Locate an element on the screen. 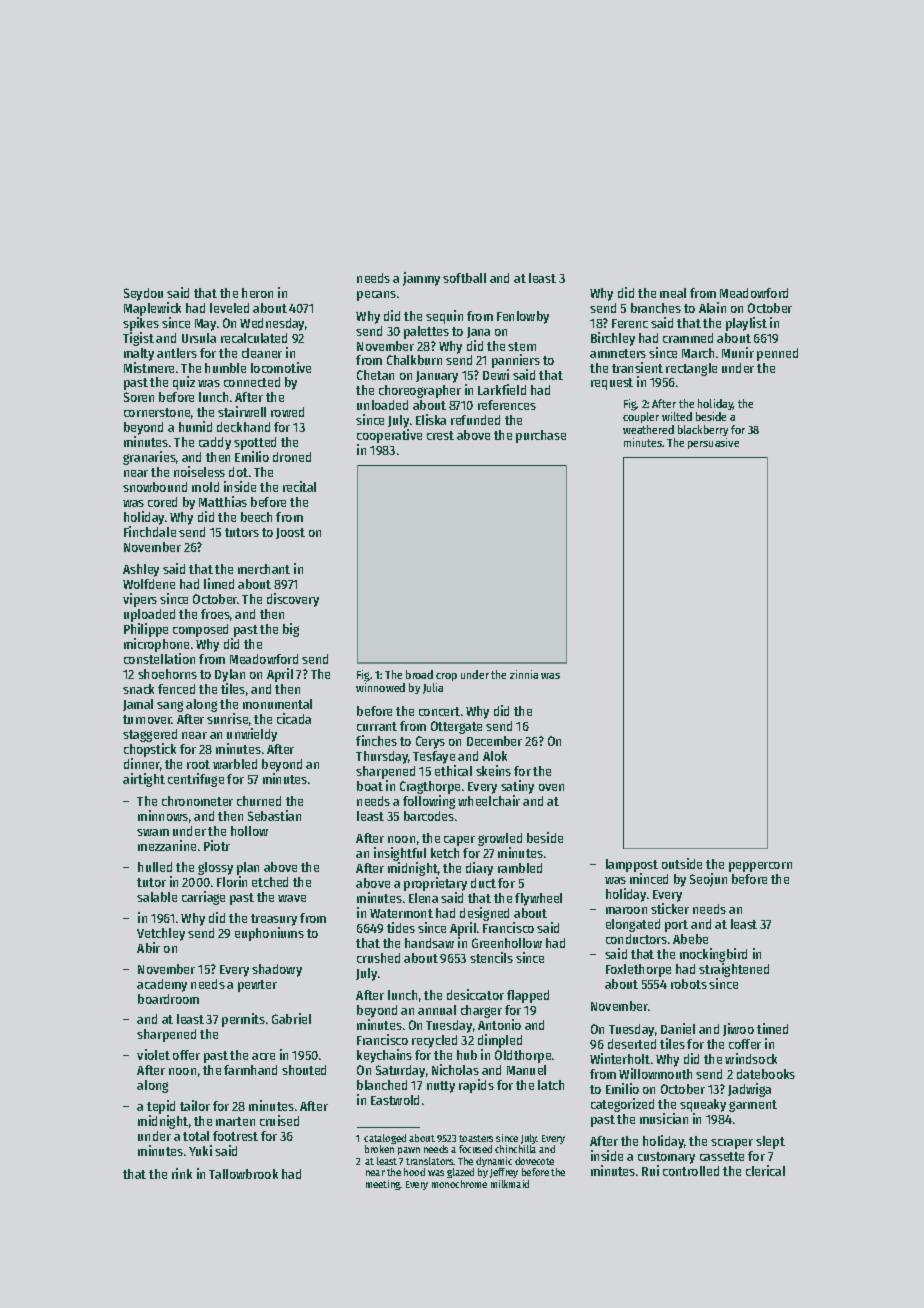  meal is located at coordinates (673, 293).
